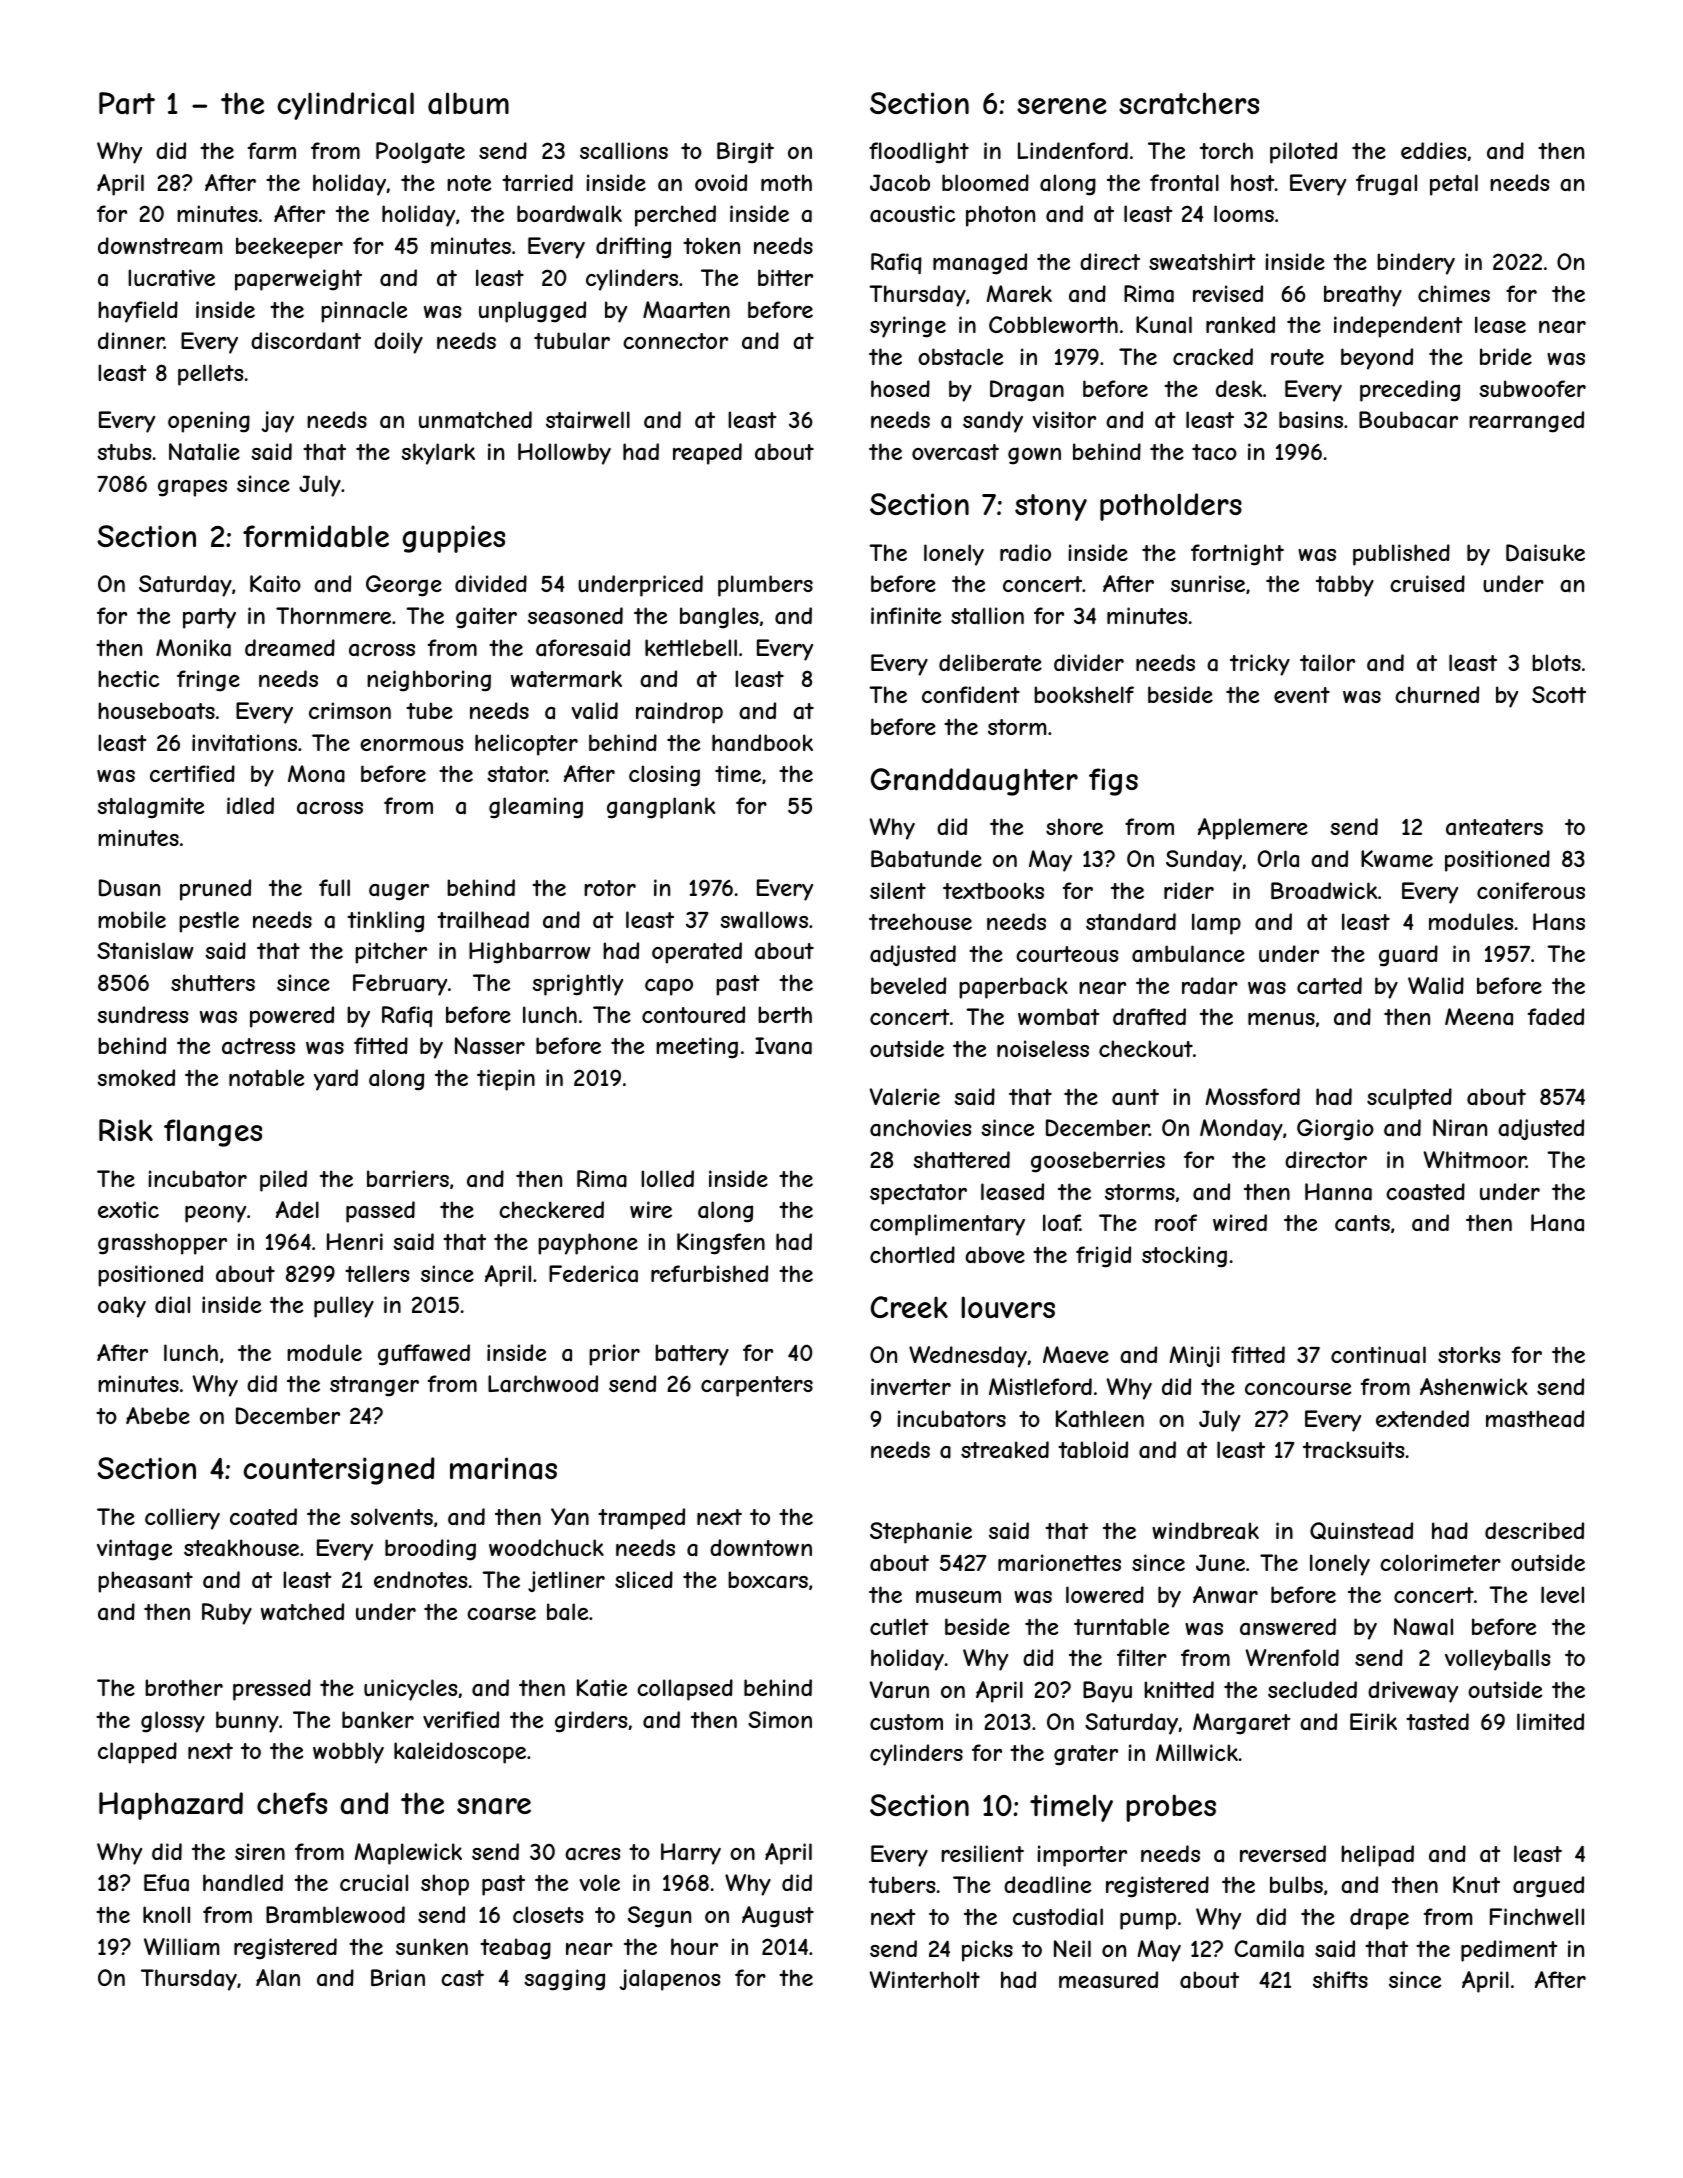 The image size is (1683, 2178). What do you see at coordinates (1338, 1192) in the screenshot?
I see `Hanna` at bounding box center [1338, 1192].
